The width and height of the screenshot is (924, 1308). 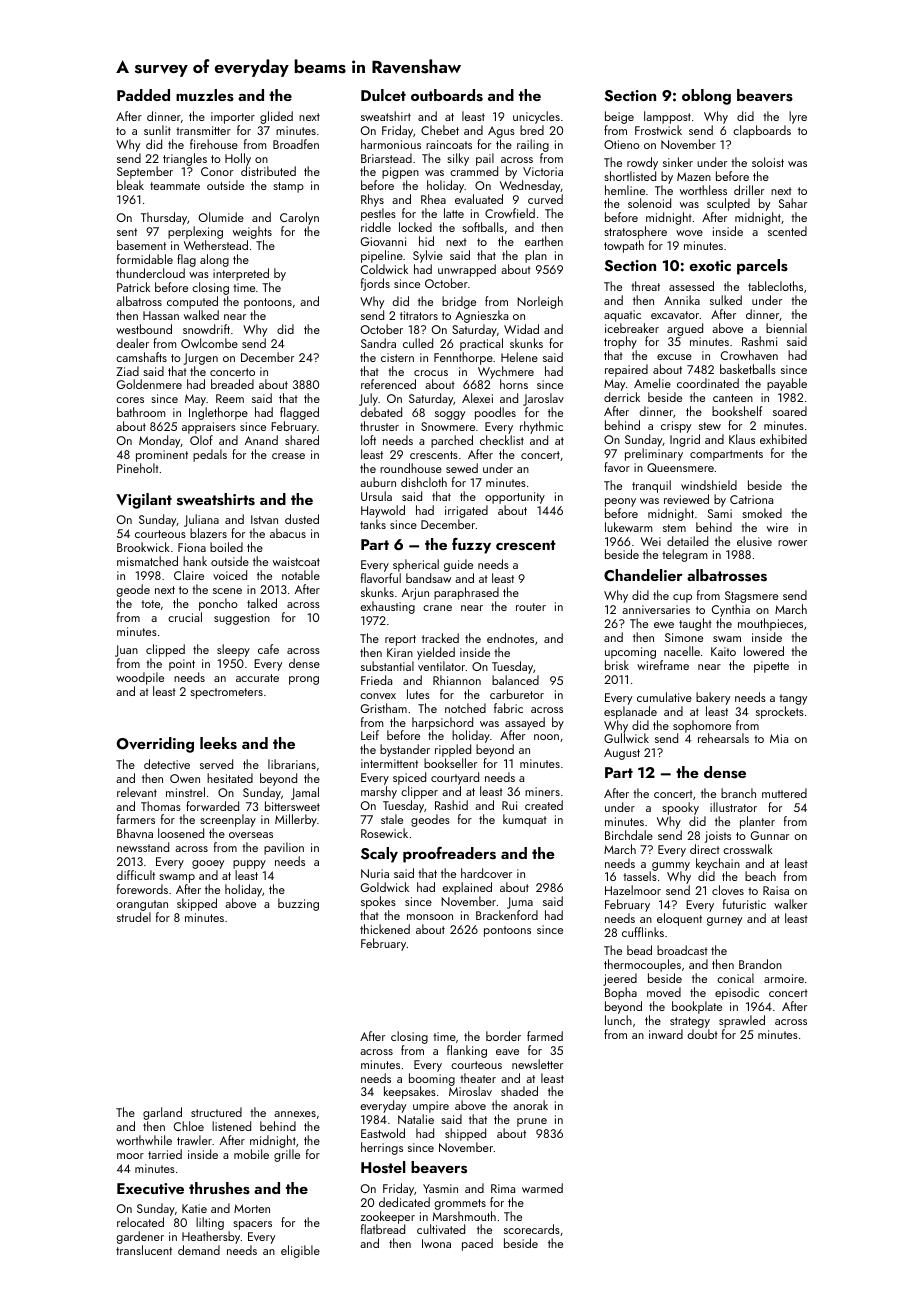 What do you see at coordinates (214, 260) in the screenshot?
I see `along` at bounding box center [214, 260].
